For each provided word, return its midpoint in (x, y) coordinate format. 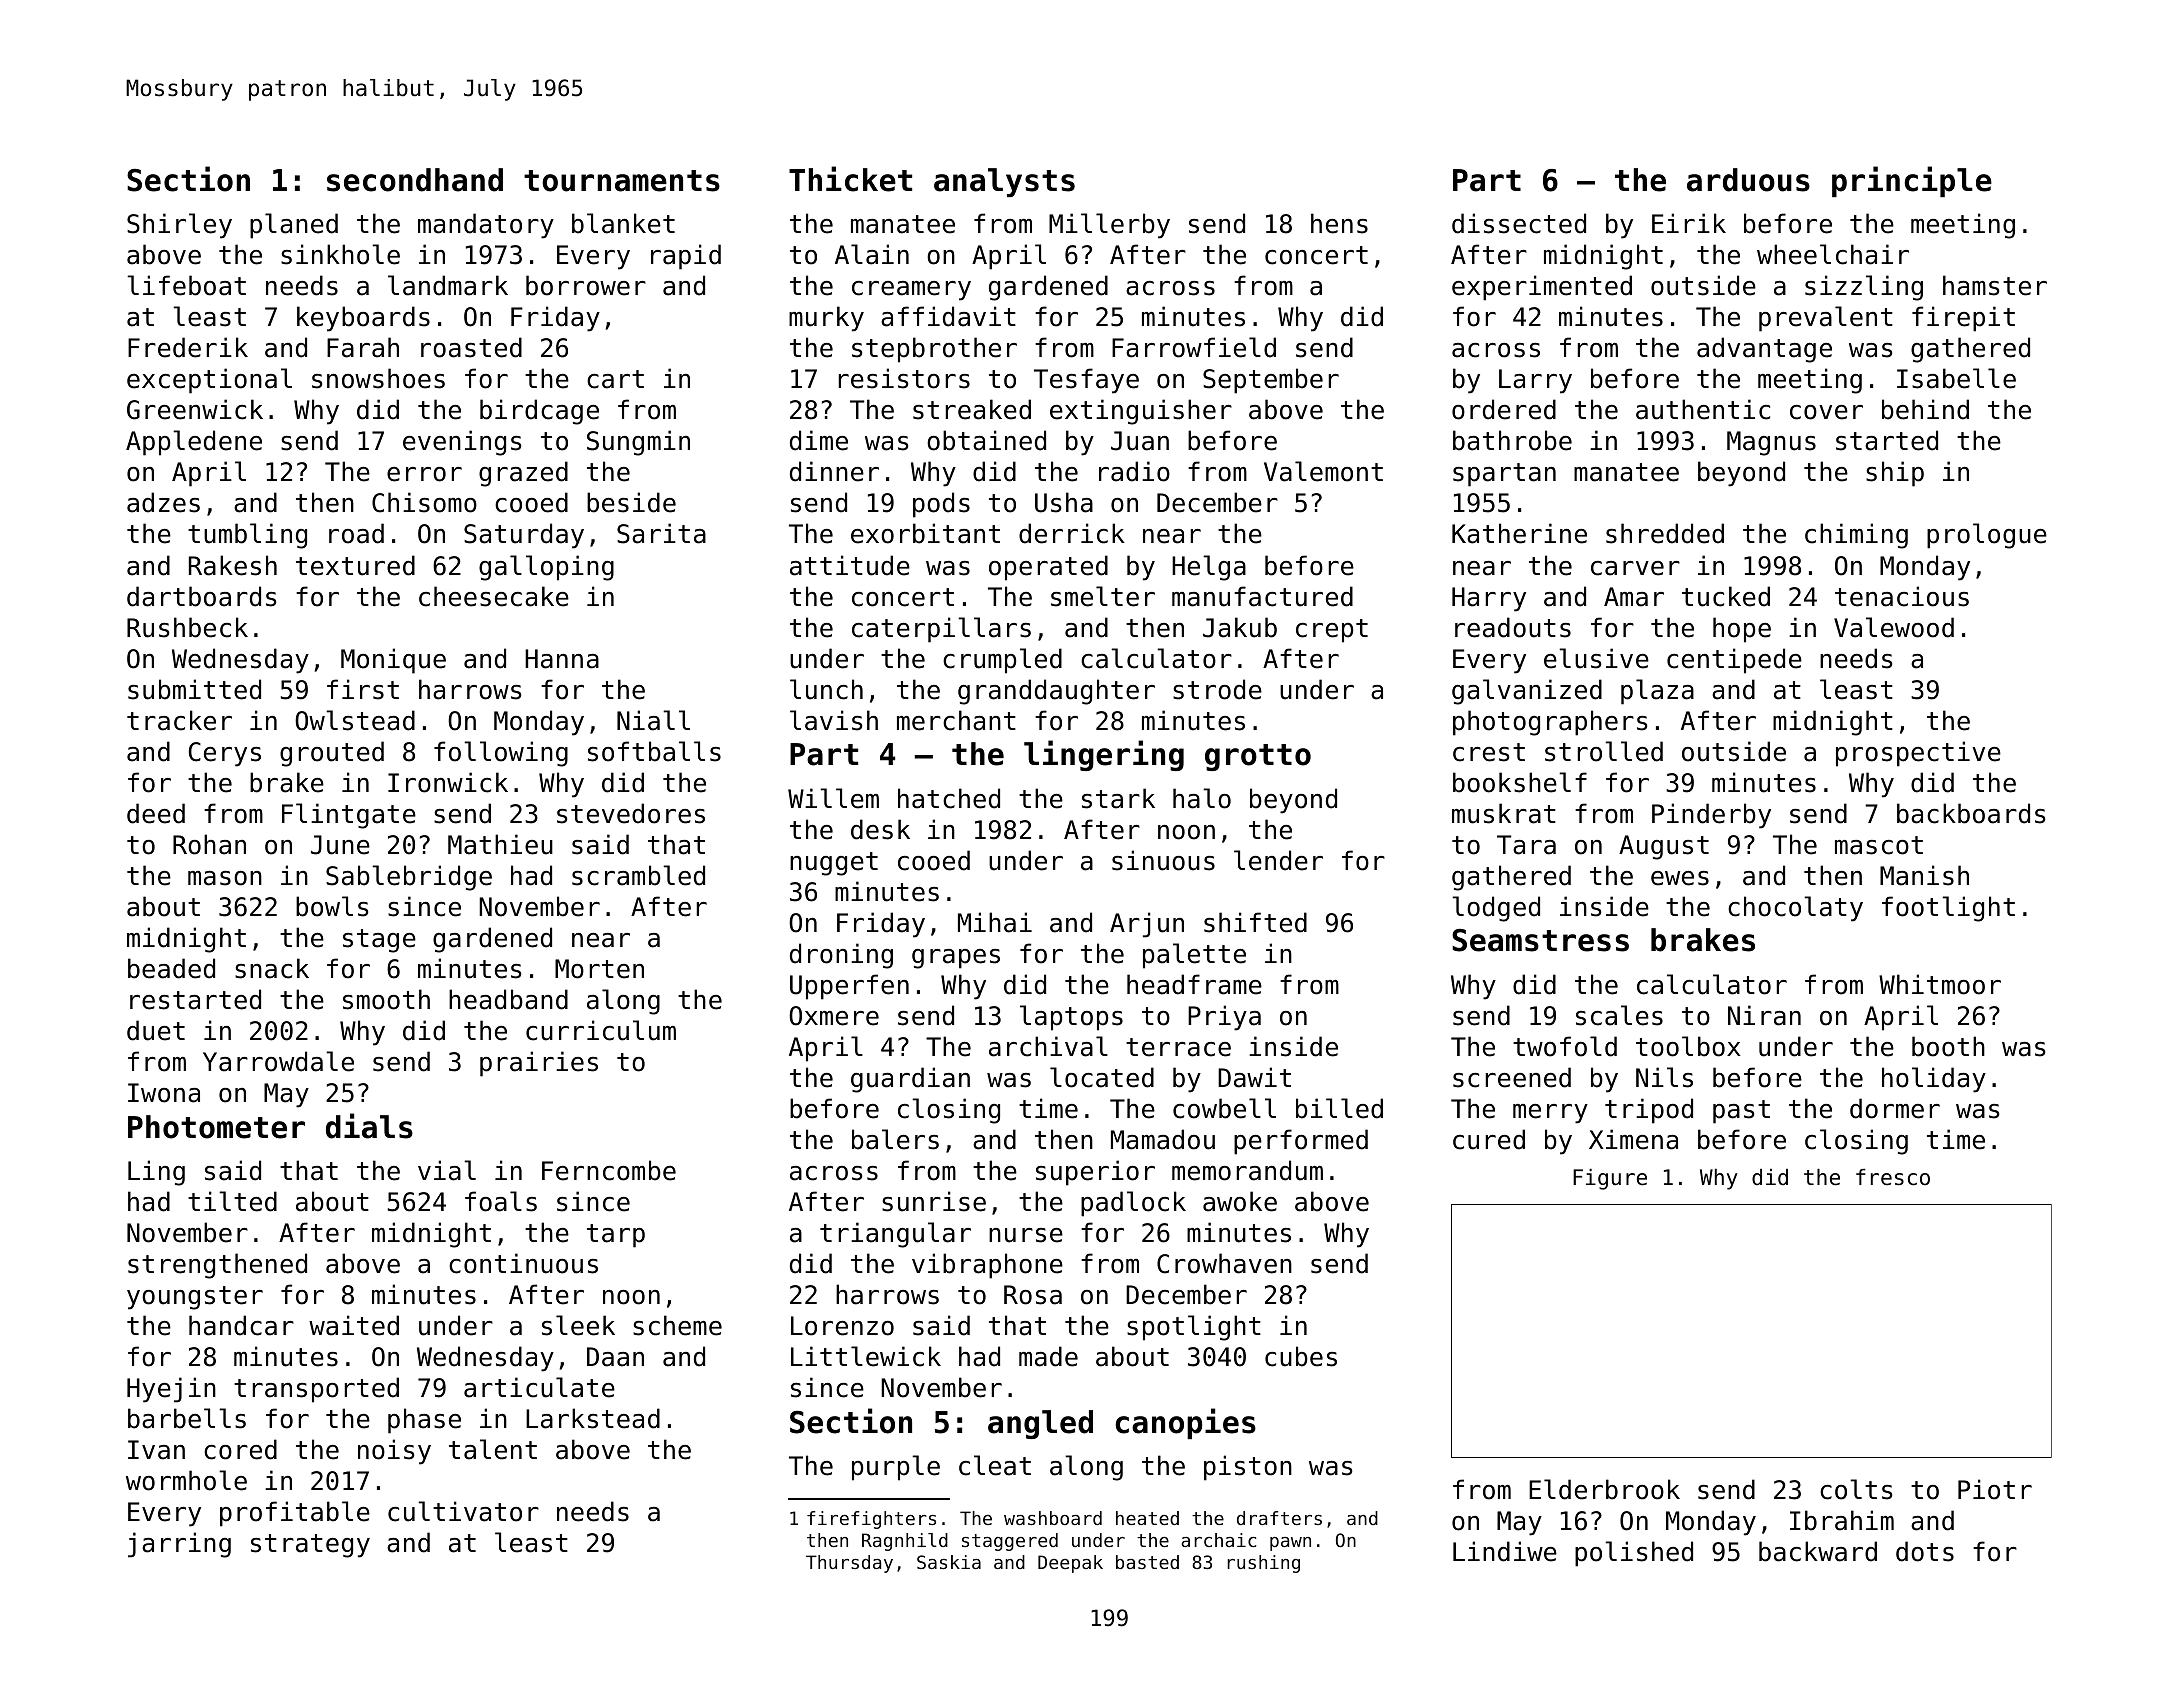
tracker (179, 720)
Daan (615, 1357)
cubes (1301, 1356)
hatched (949, 798)
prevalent (1826, 319)
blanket (623, 223)
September (1271, 381)
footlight (1948, 909)
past (1741, 1112)
